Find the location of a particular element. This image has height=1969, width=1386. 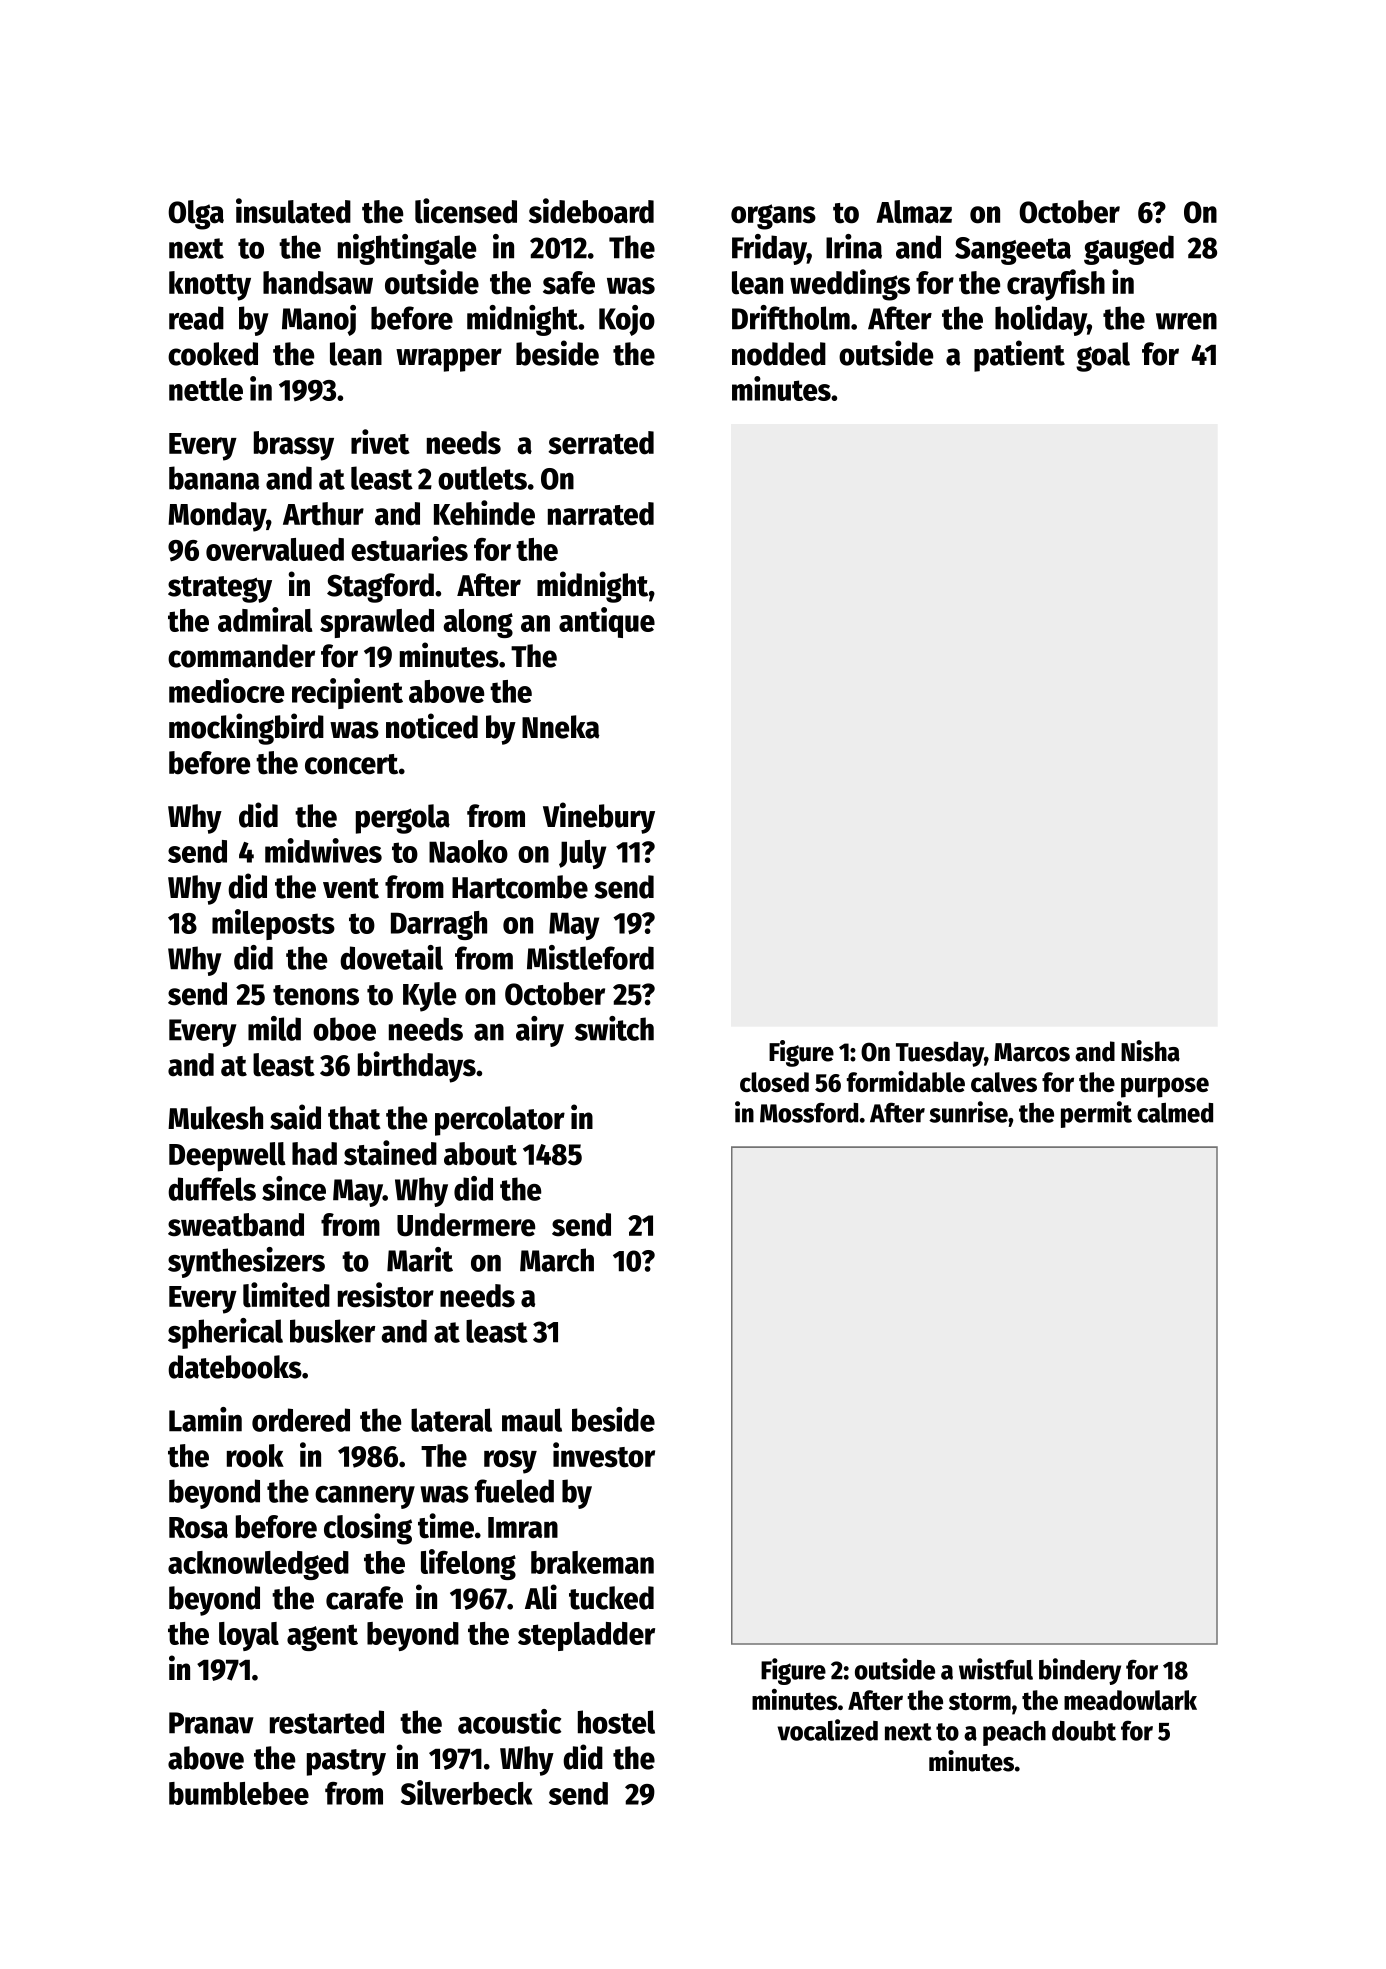

nodded is located at coordinates (779, 354).
